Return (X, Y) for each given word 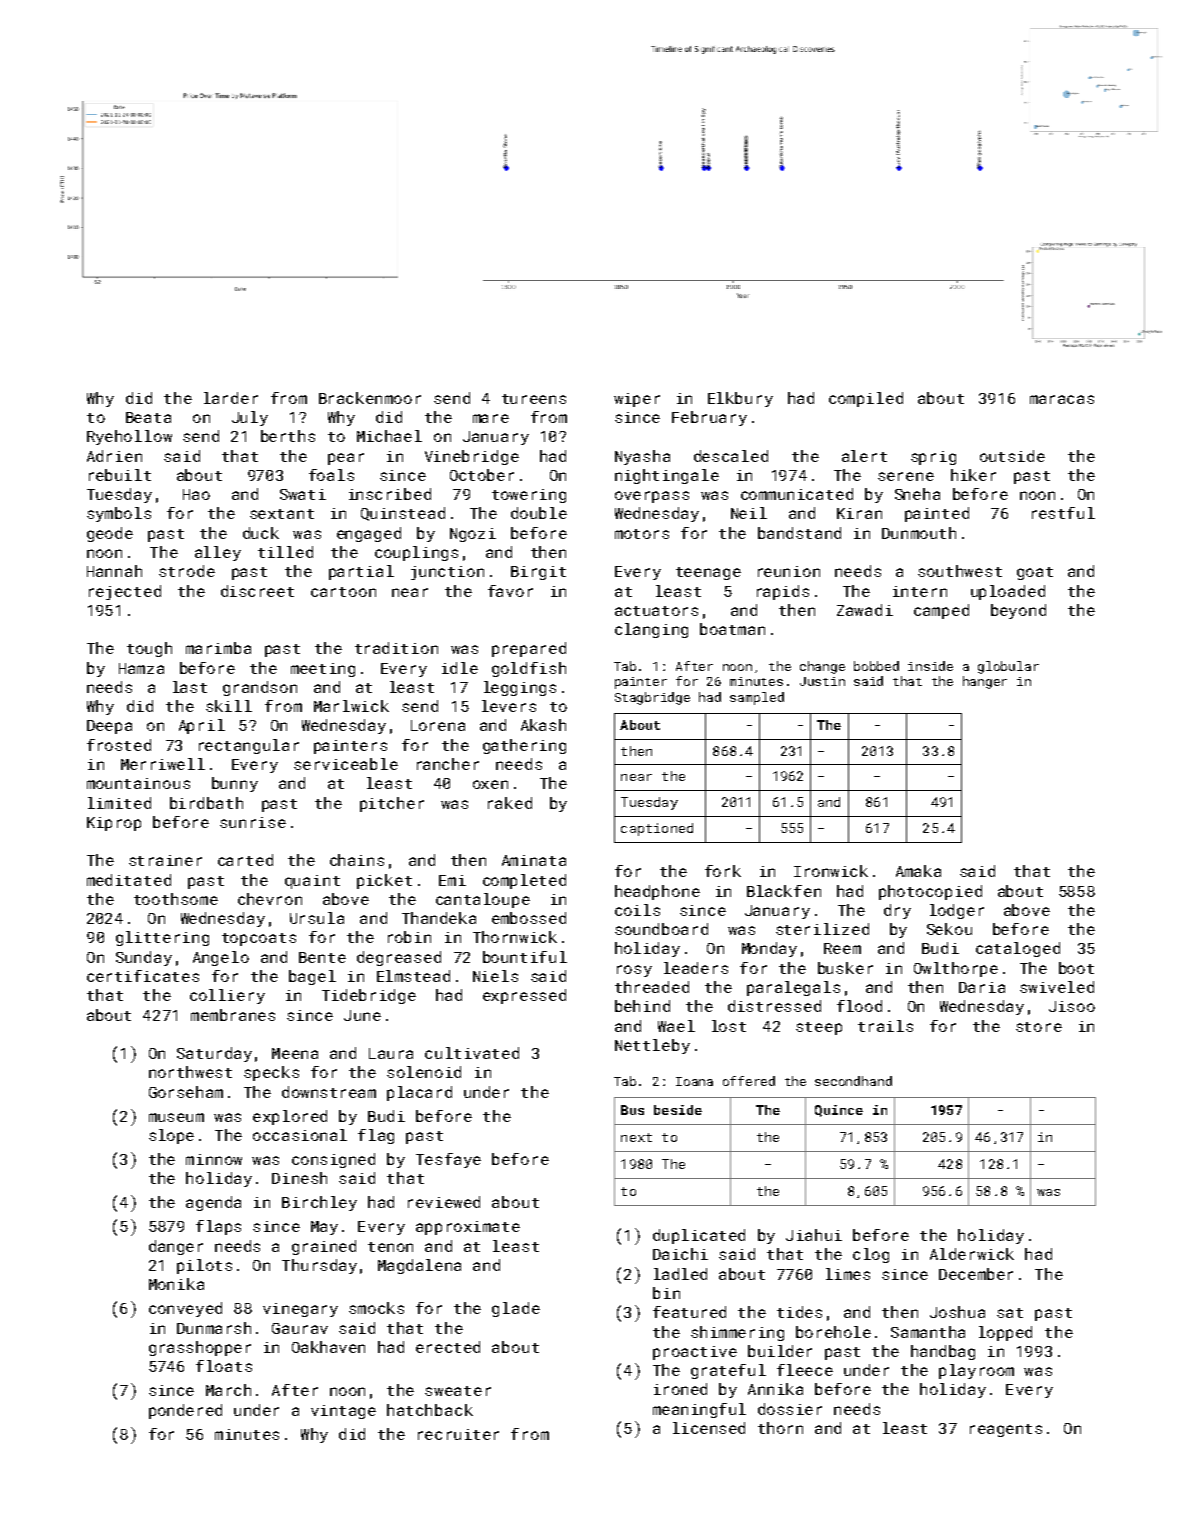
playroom (976, 1371)
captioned (657, 829)
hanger (985, 682)
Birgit (538, 573)
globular (1008, 667)
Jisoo (1072, 1006)
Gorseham (186, 1092)
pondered (185, 1411)
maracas (1062, 399)
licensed (709, 1428)
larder (231, 398)
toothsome (176, 899)
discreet (257, 591)
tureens (534, 399)
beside (678, 1110)
